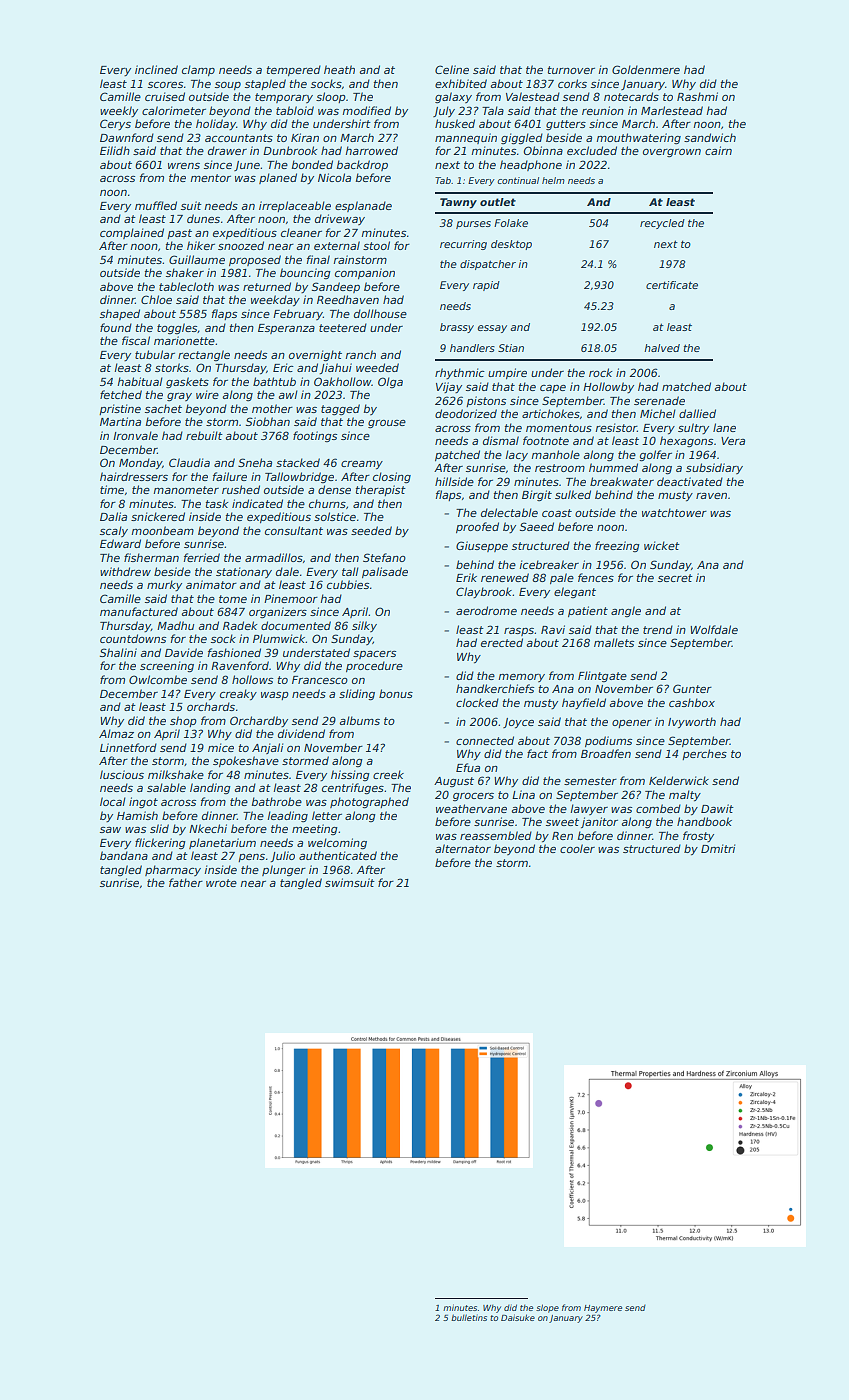 This screenshot has height=1400, width=849. I want to click on calorimeter, so click(174, 110).
